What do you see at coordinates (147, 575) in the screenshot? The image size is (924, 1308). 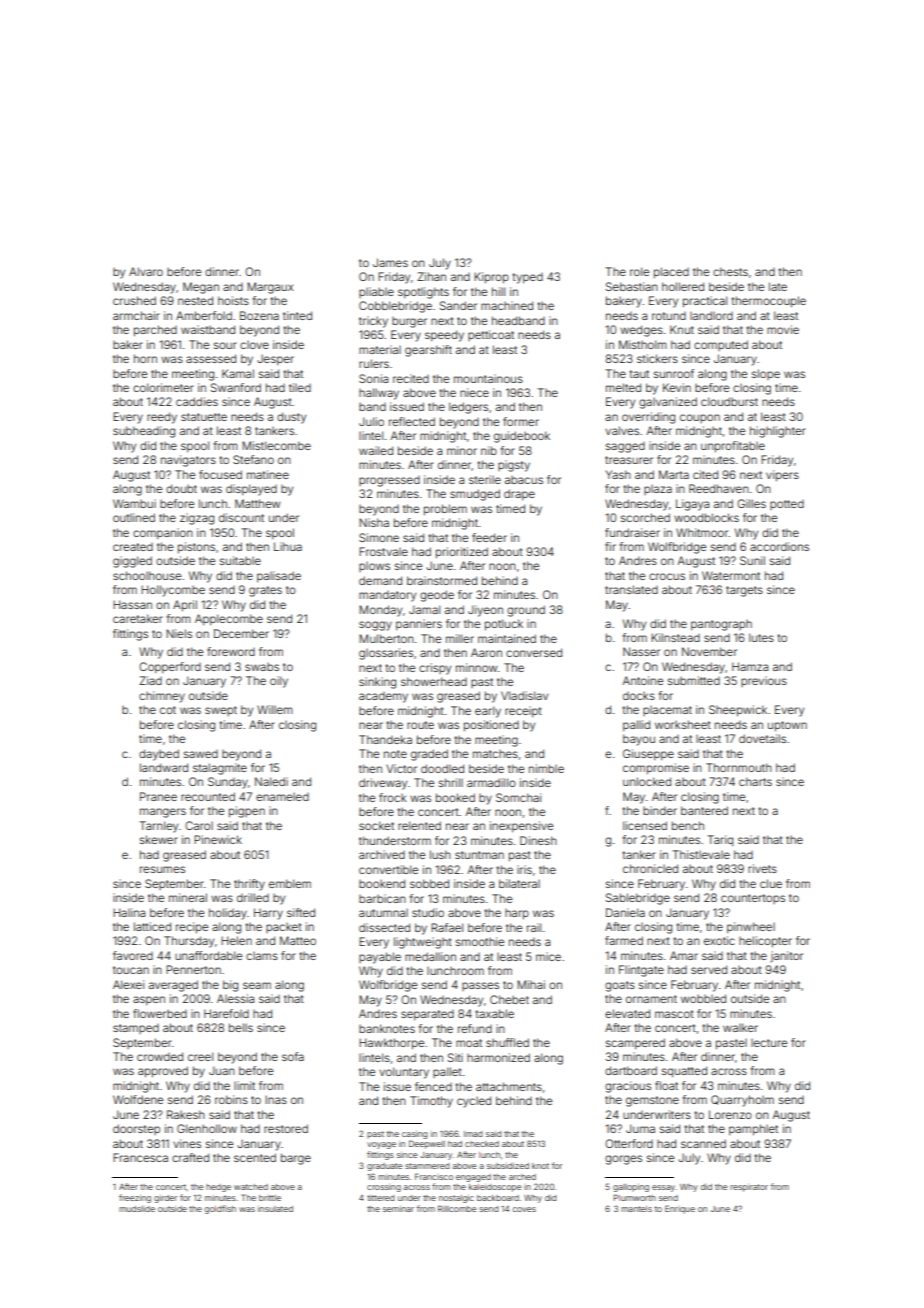 I see `schoolhouse` at bounding box center [147, 575].
